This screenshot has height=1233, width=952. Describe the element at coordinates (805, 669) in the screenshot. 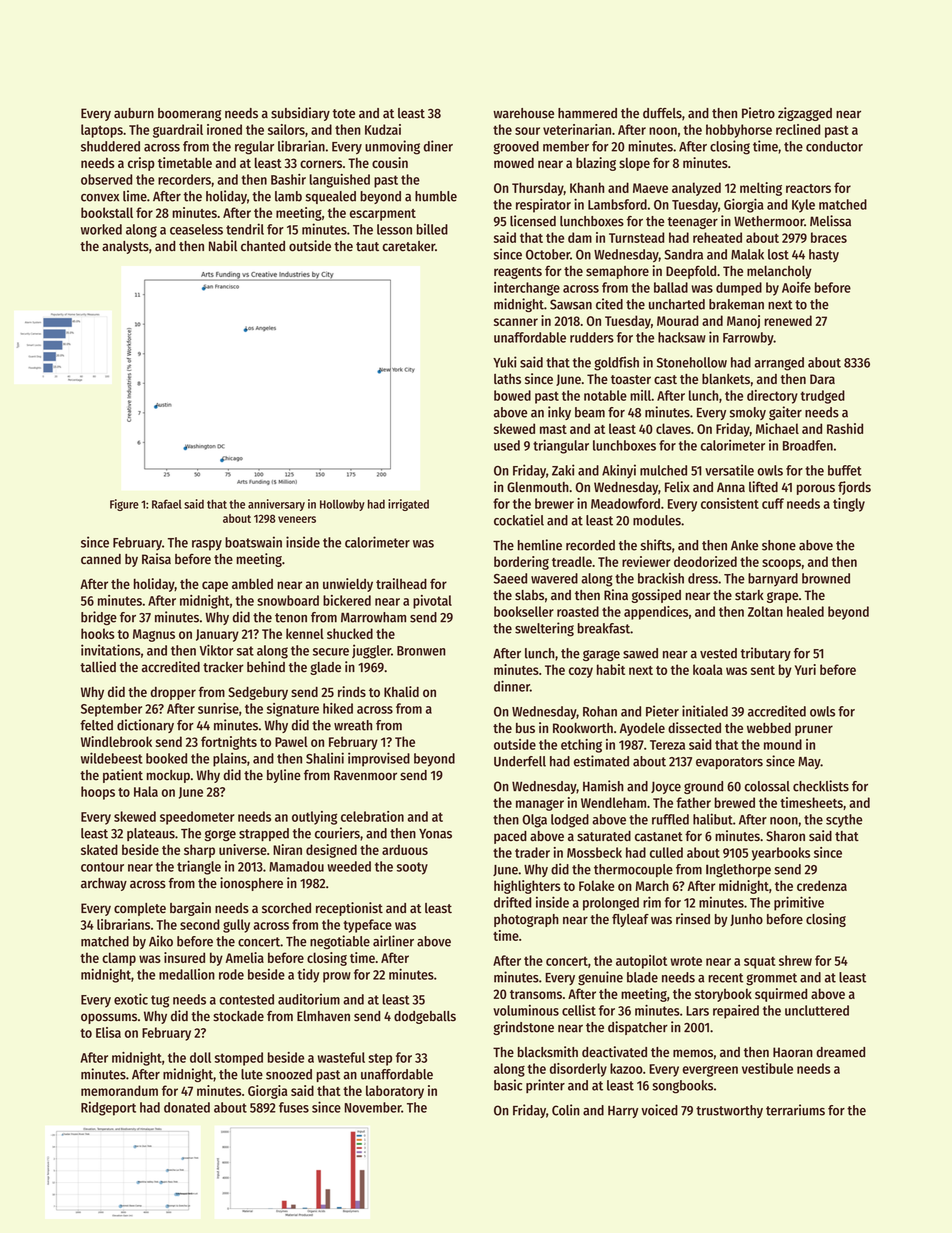

I see `Yuri` at that location.
